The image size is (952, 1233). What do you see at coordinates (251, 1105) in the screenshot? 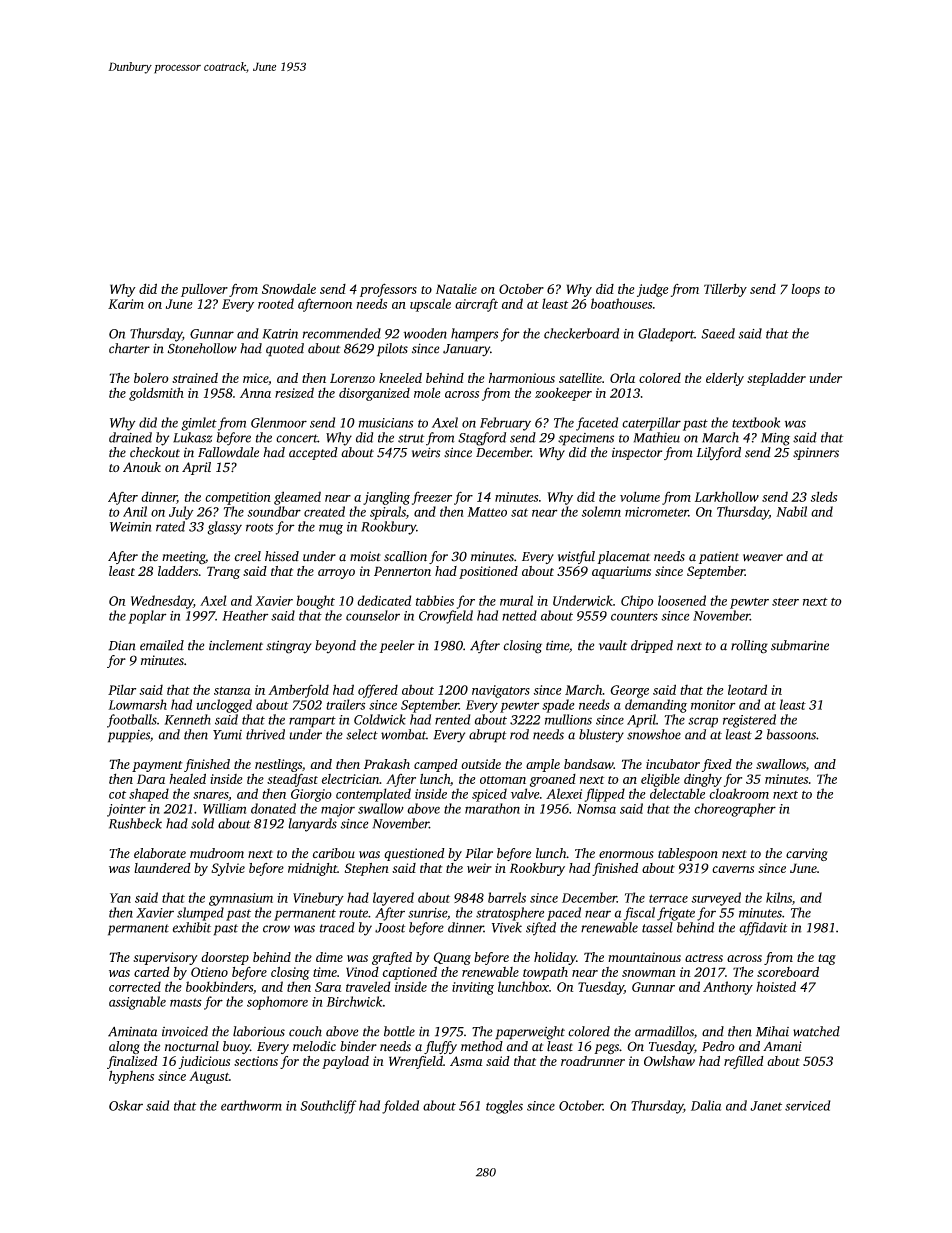
I see `earthworm` at bounding box center [251, 1105].
